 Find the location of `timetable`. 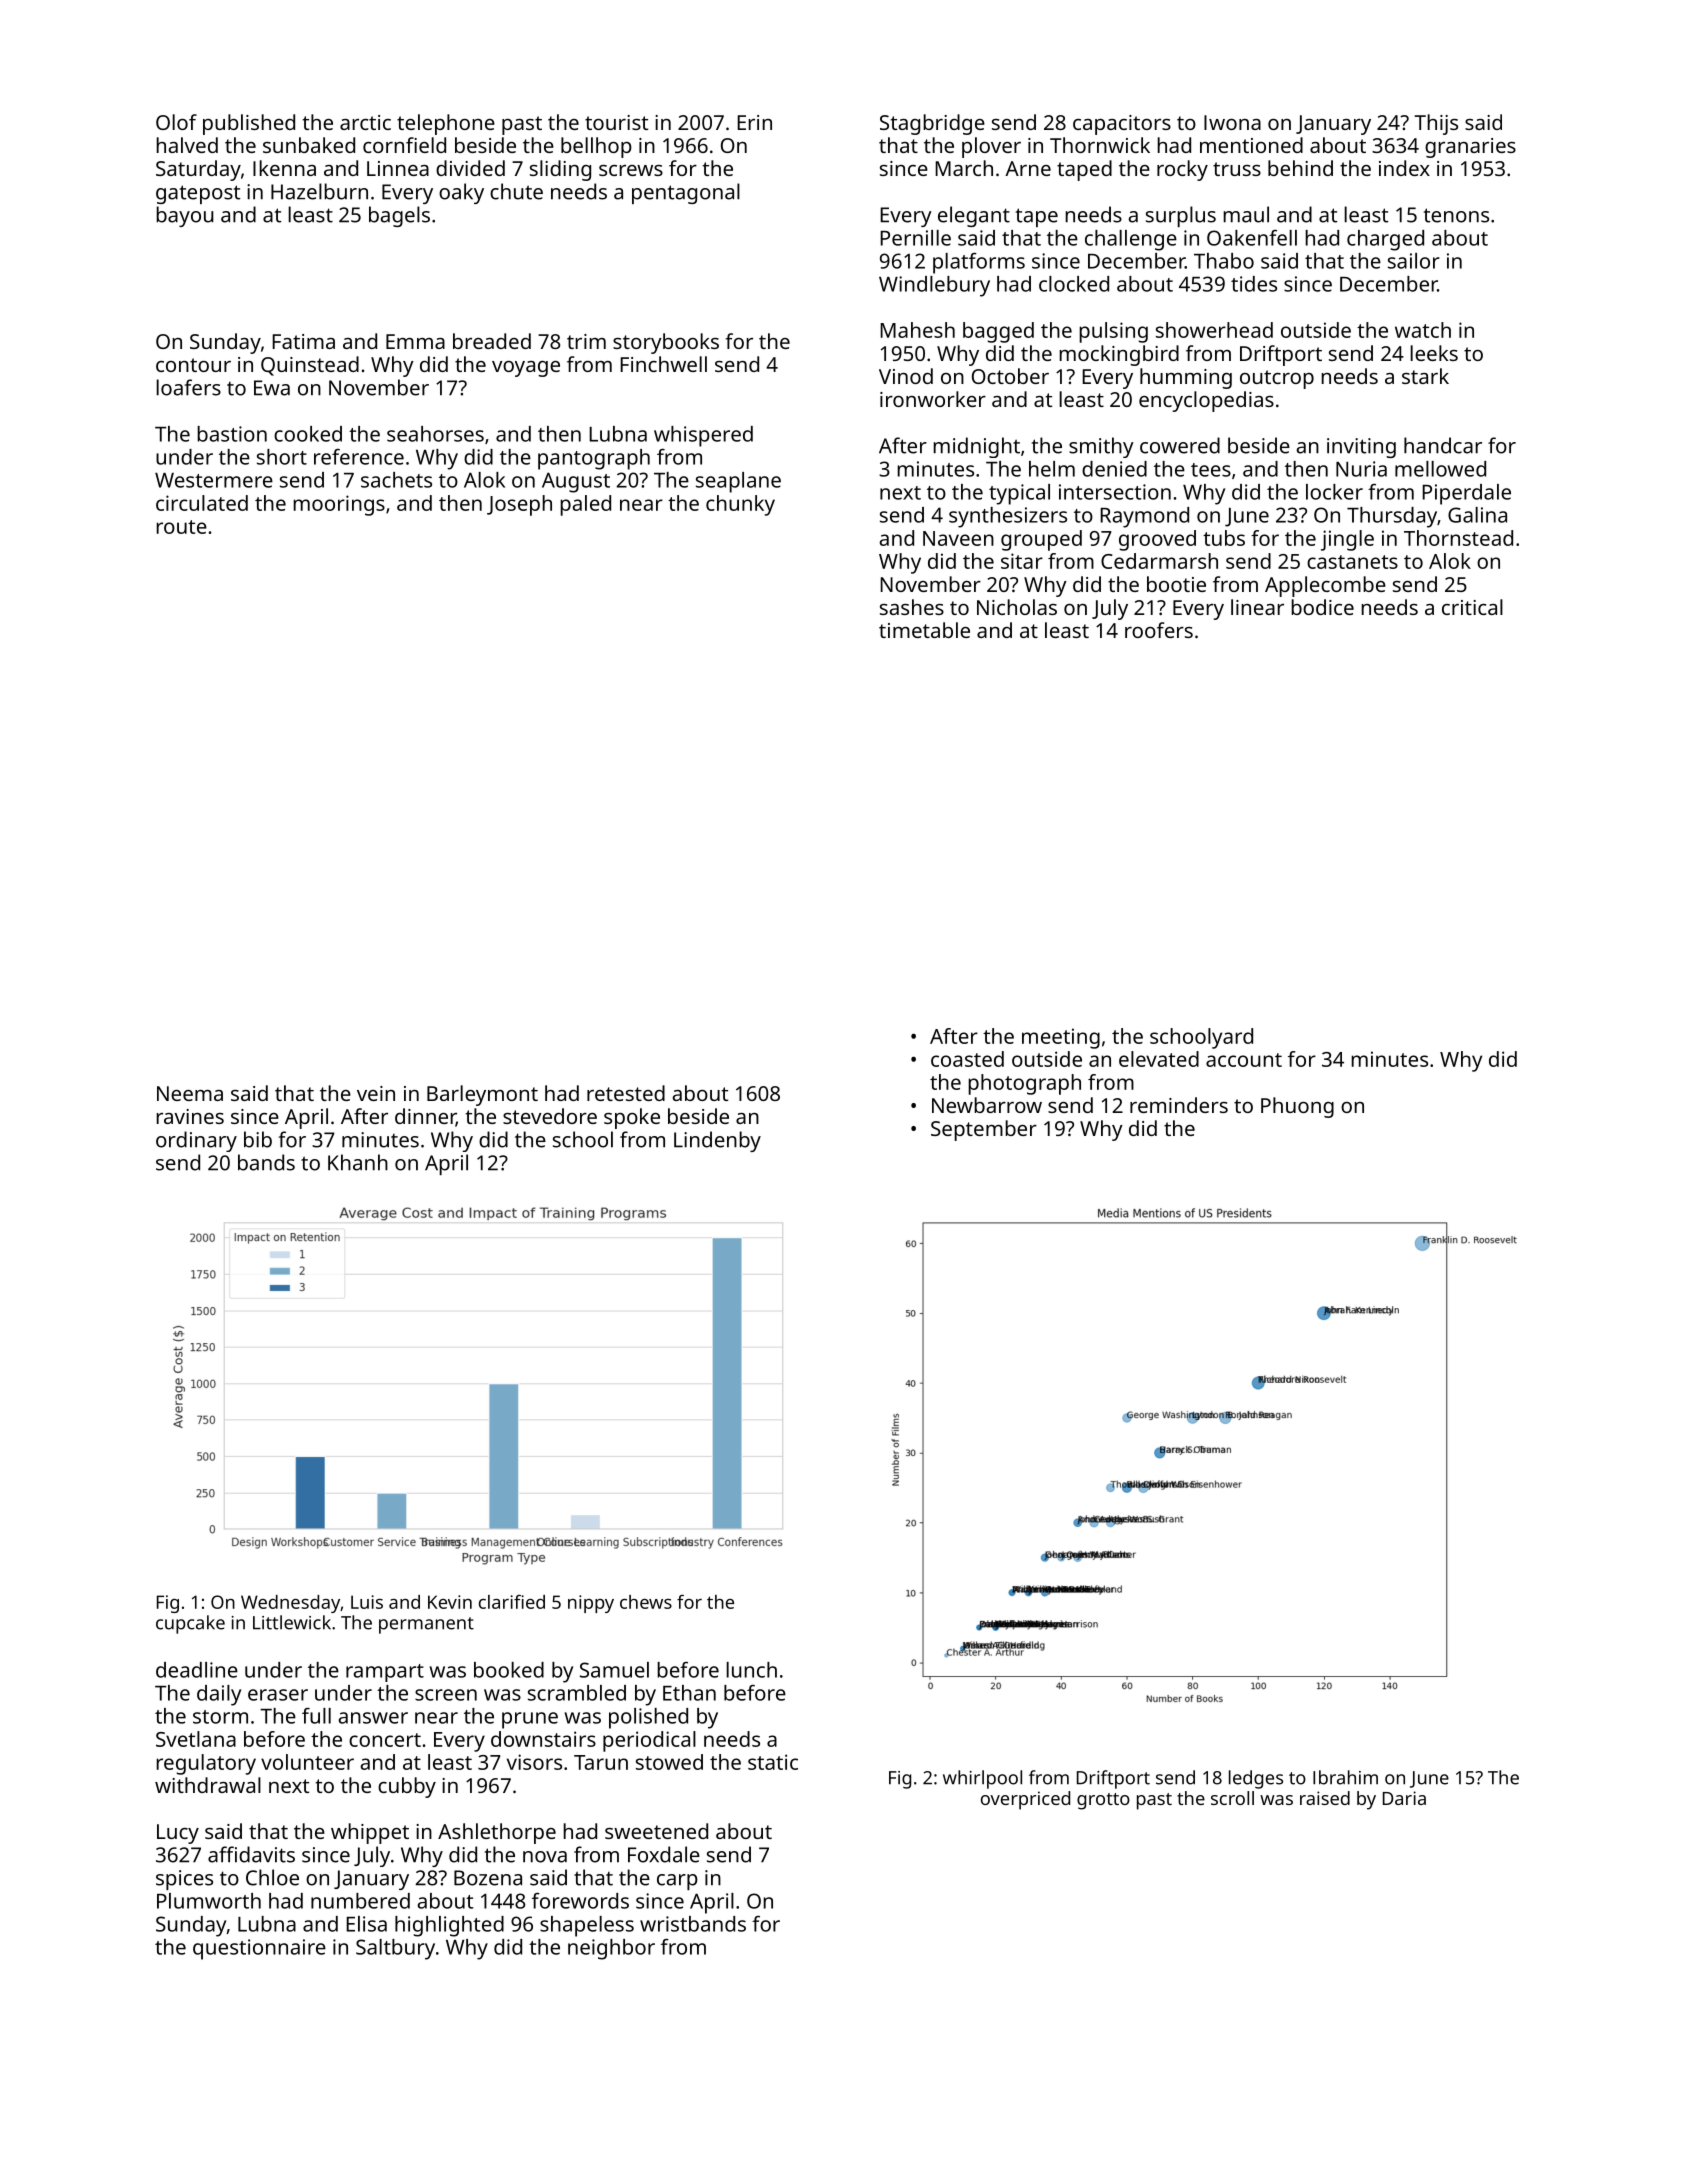

timetable is located at coordinates (924, 630).
